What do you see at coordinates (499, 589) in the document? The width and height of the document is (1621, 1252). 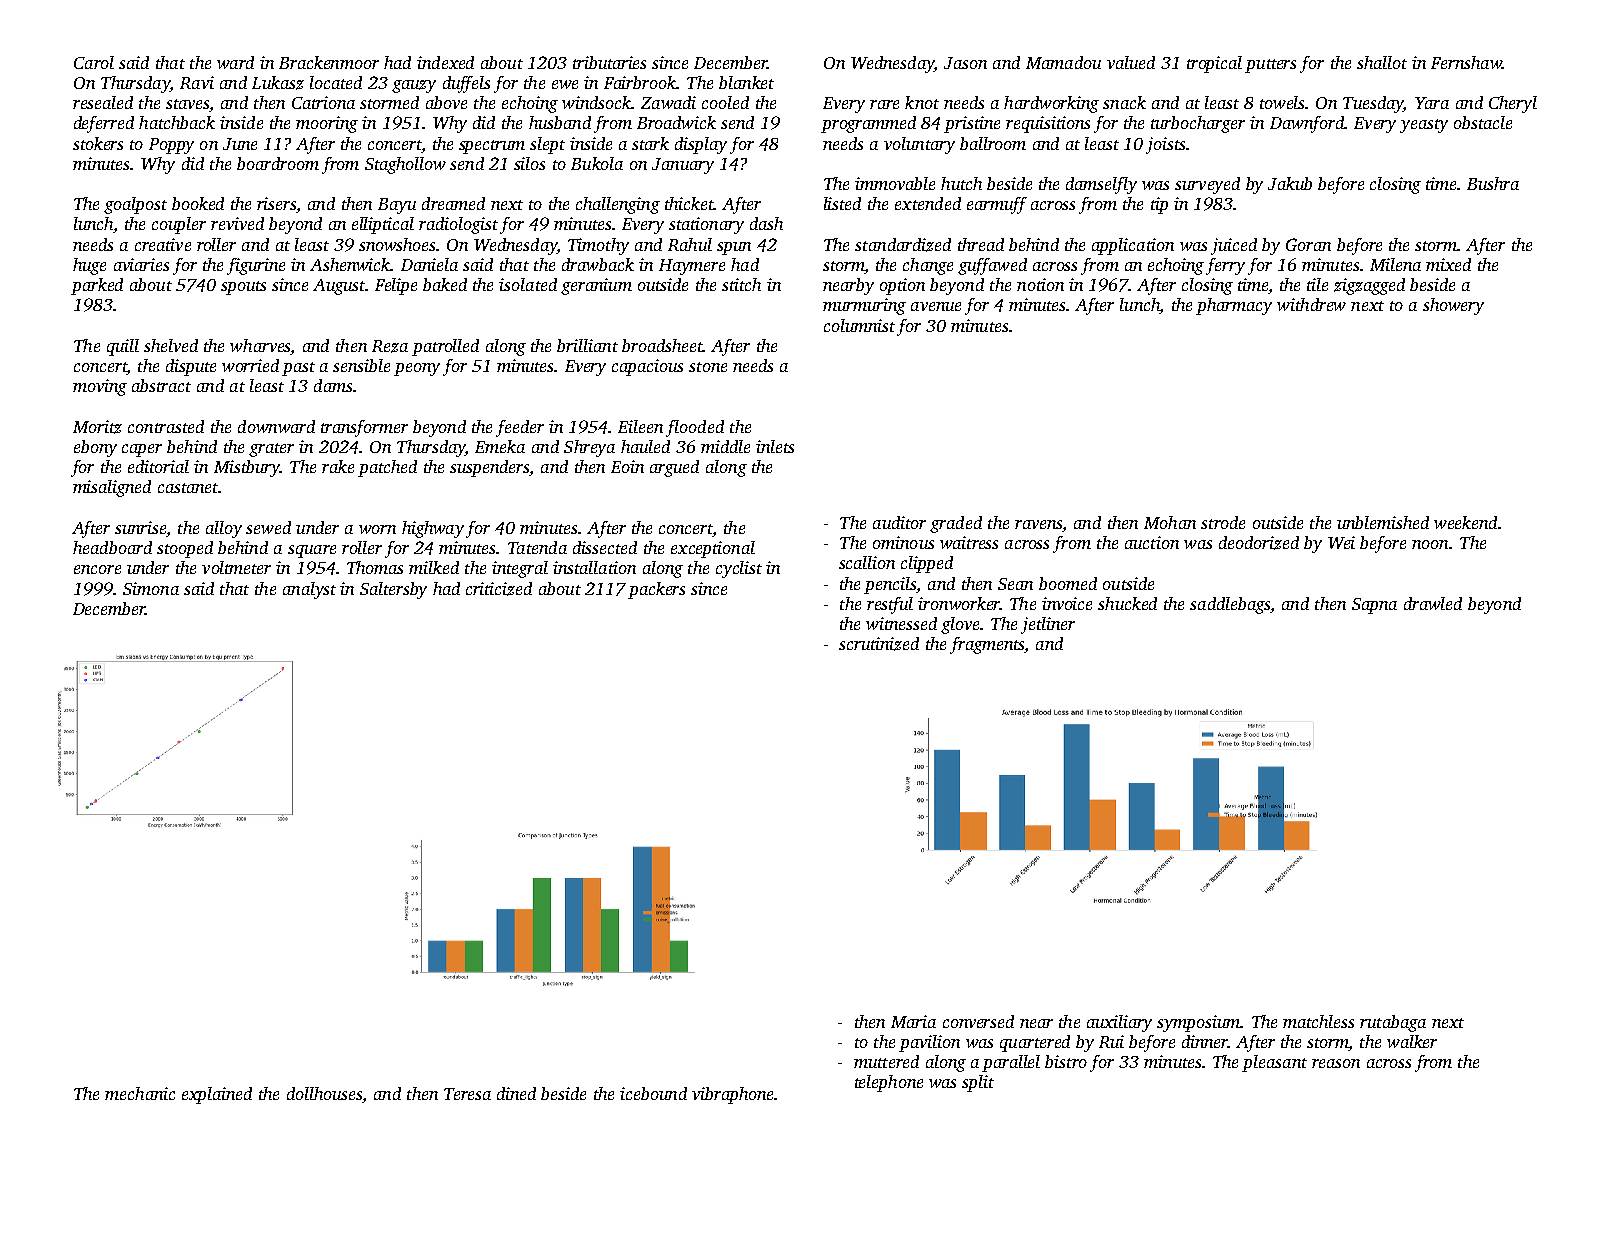 I see `criticized` at bounding box center [499, 589].
